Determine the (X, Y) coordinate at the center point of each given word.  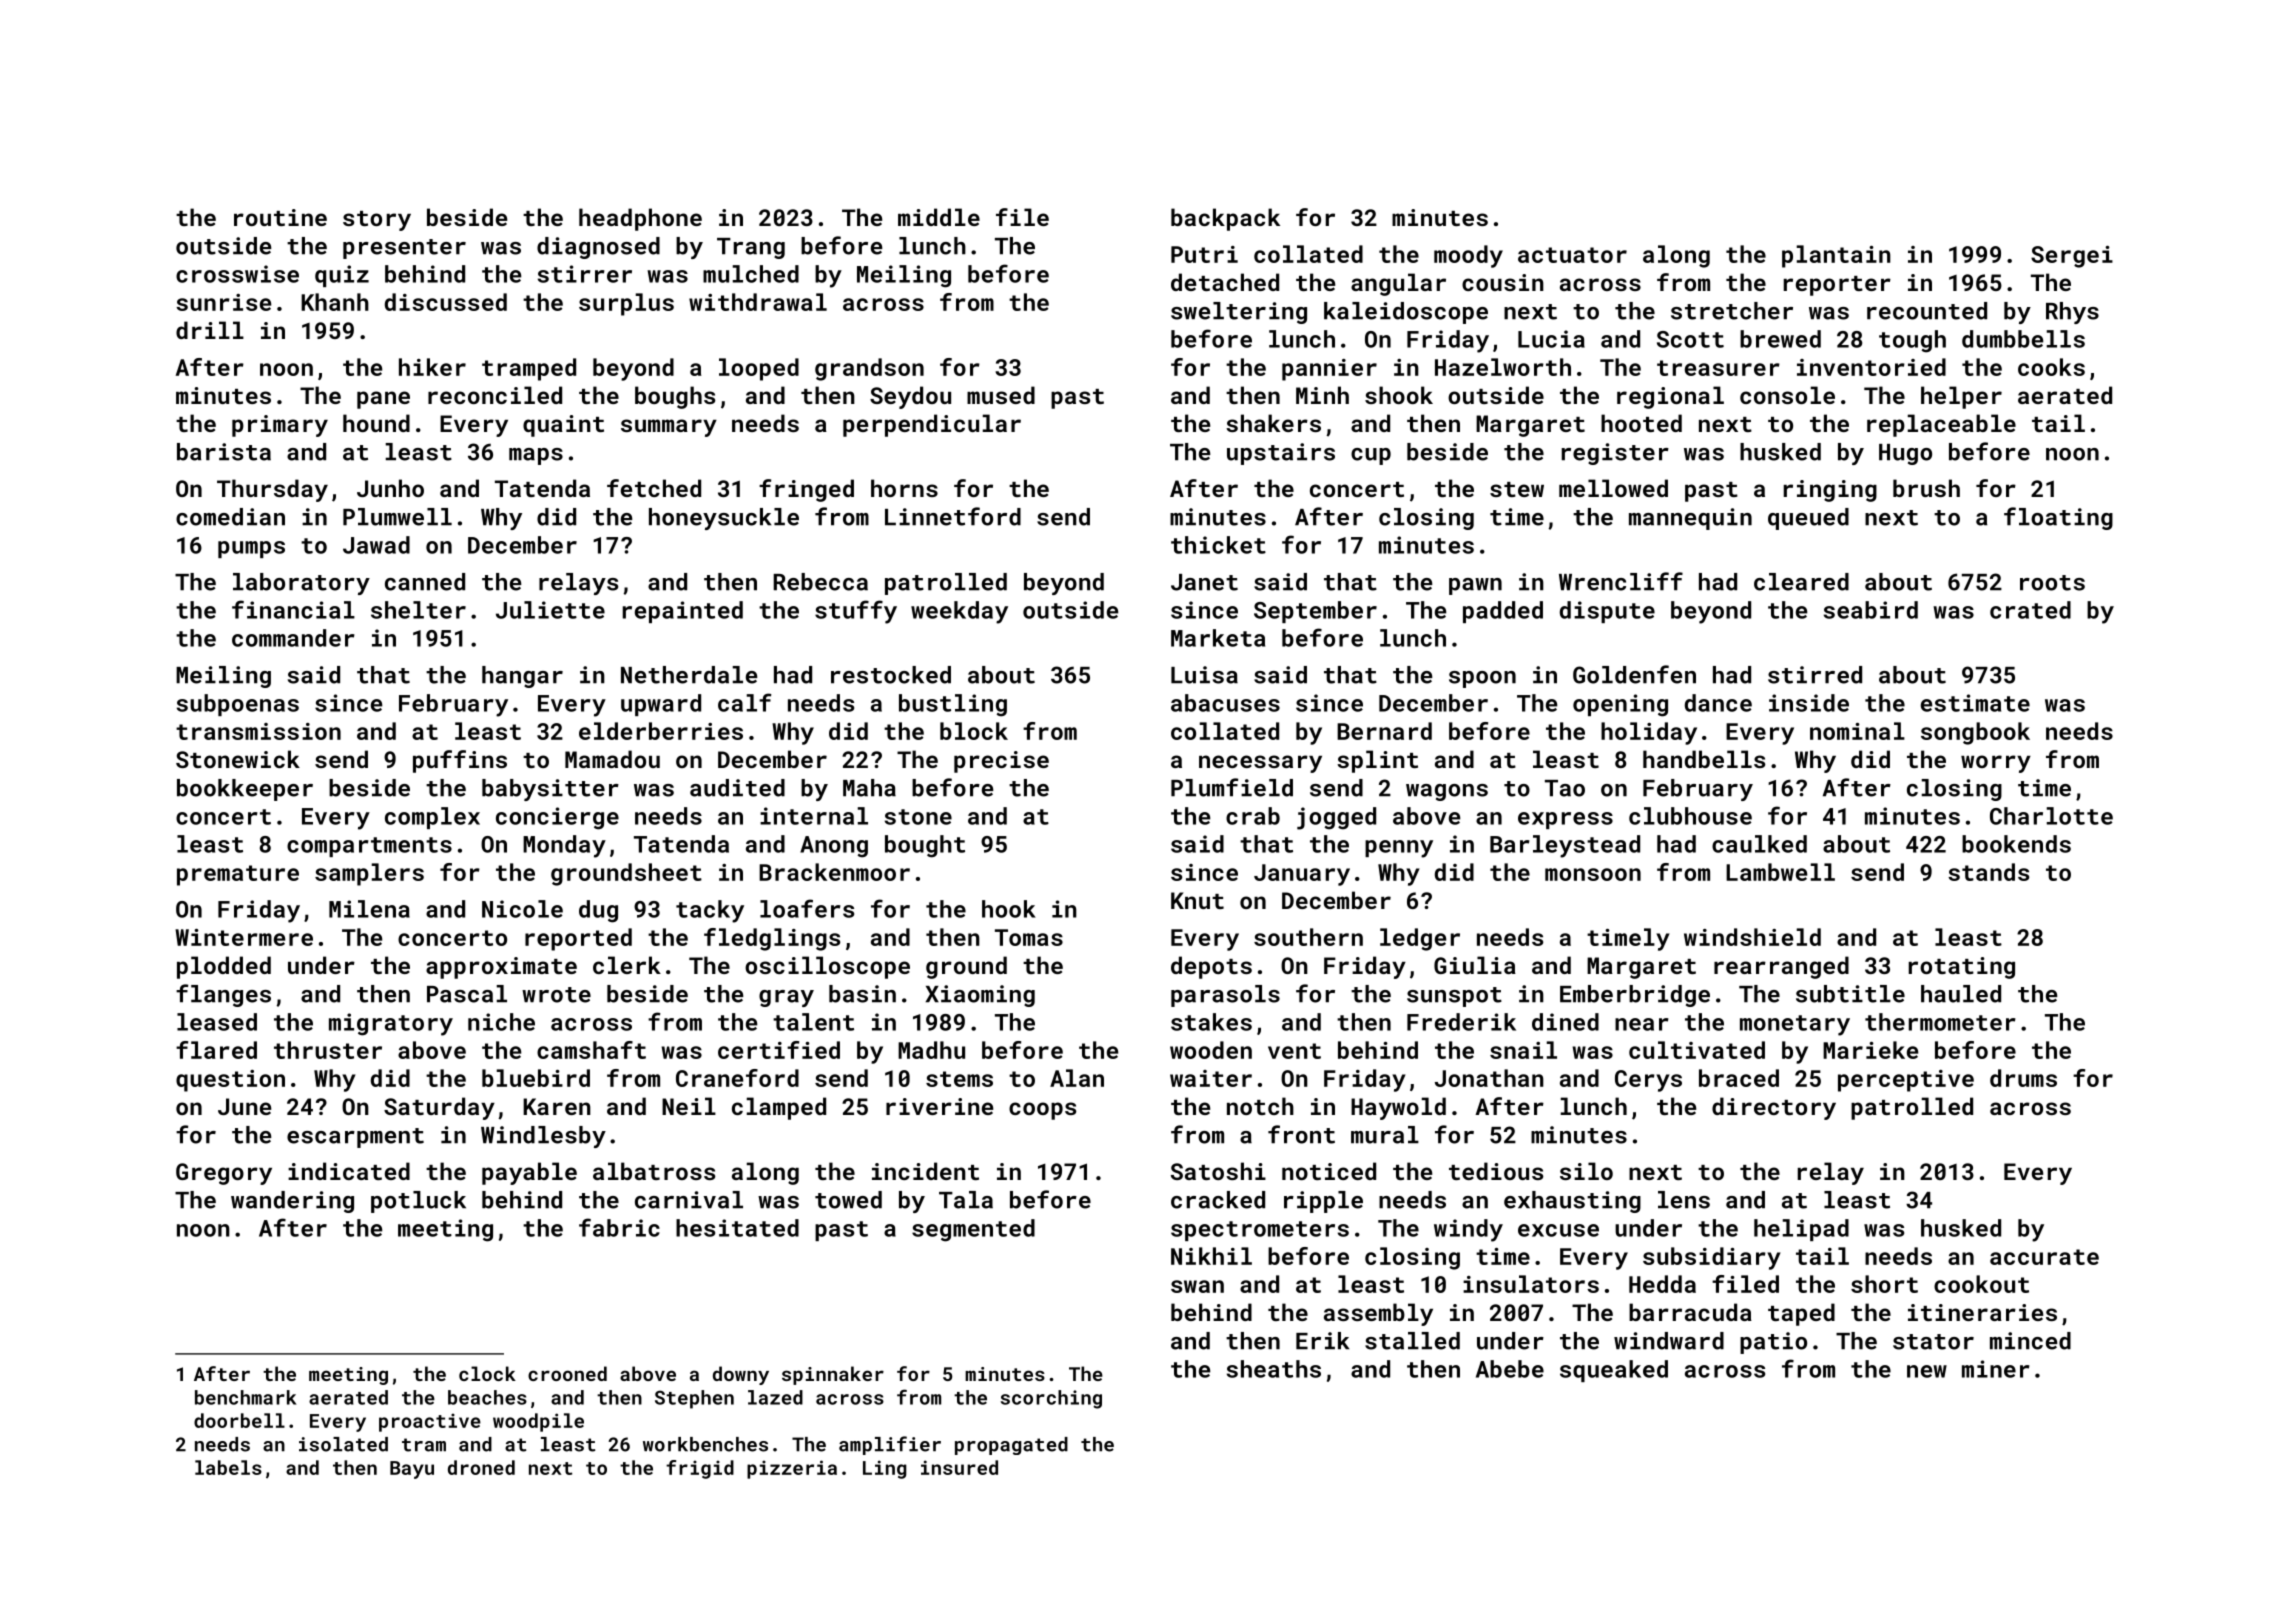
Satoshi (1218, 1171)
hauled (1961, 994)
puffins (460, 761)
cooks (2051, 367)
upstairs (1281, 454)
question (230, 1081)
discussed (446, 302)
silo (1586, 1171)
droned (481, 1467)
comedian (230, 517)
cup (1371, 456)
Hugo (1905, 454)
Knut (1197, 900)
